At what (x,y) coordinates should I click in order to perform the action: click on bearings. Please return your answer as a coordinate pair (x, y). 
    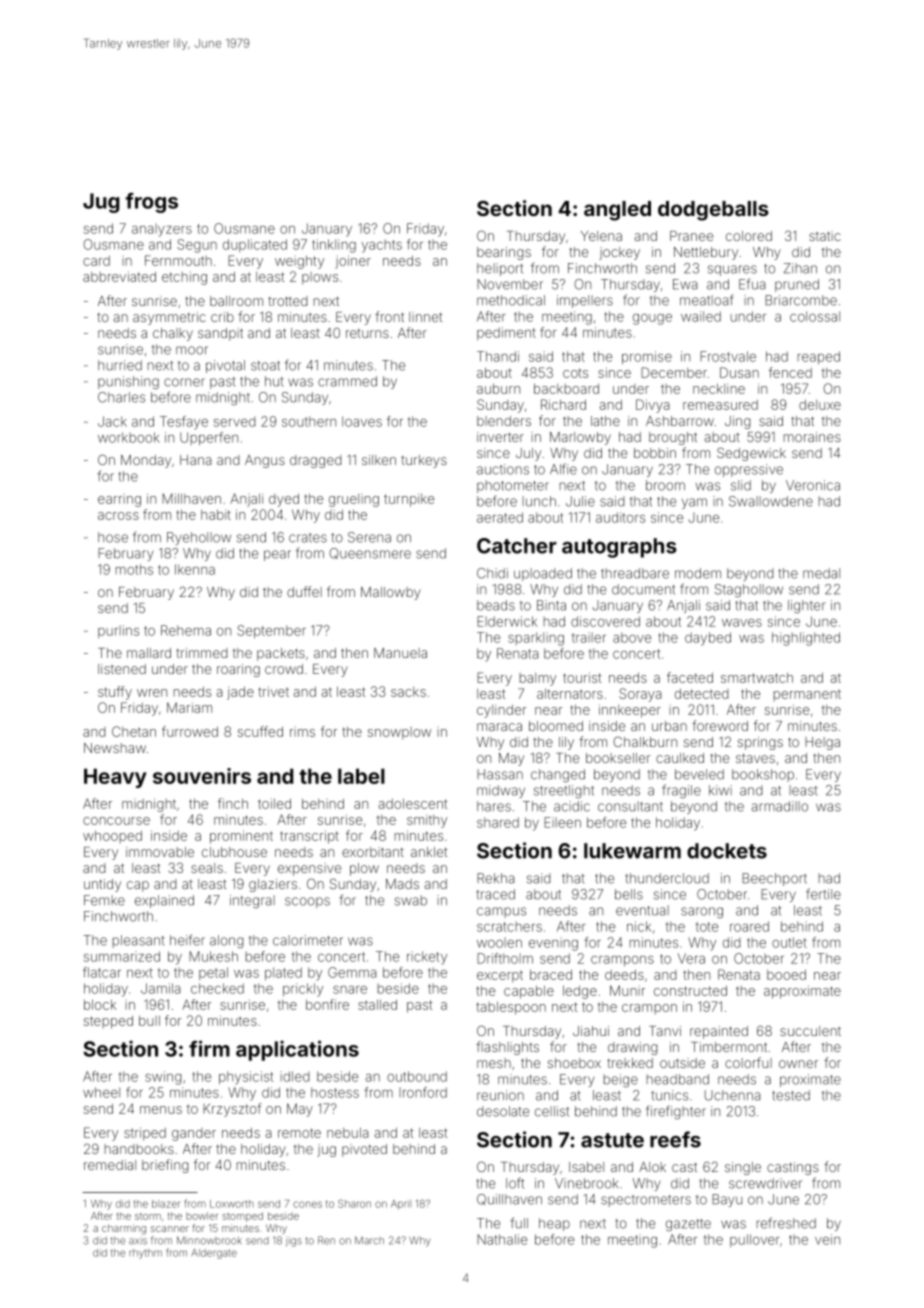
    Looking at the image, I should click on (504, 253).
